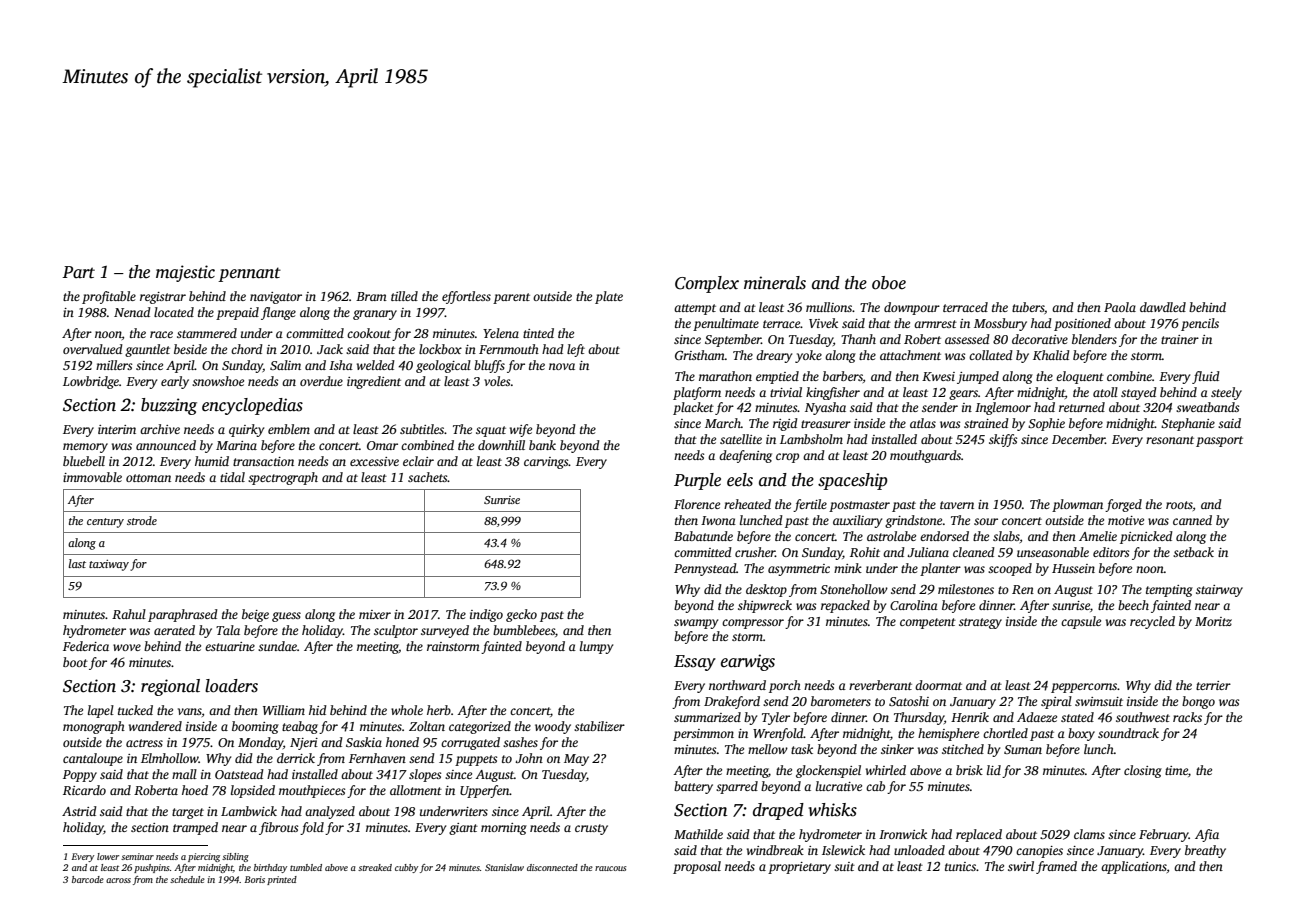 Image resolution: width=1308 pixels, height=924 pixels. What do you see at coordinates (183, 615) in the image?
I see `paraphrased` at bounding box center [183, 615].
